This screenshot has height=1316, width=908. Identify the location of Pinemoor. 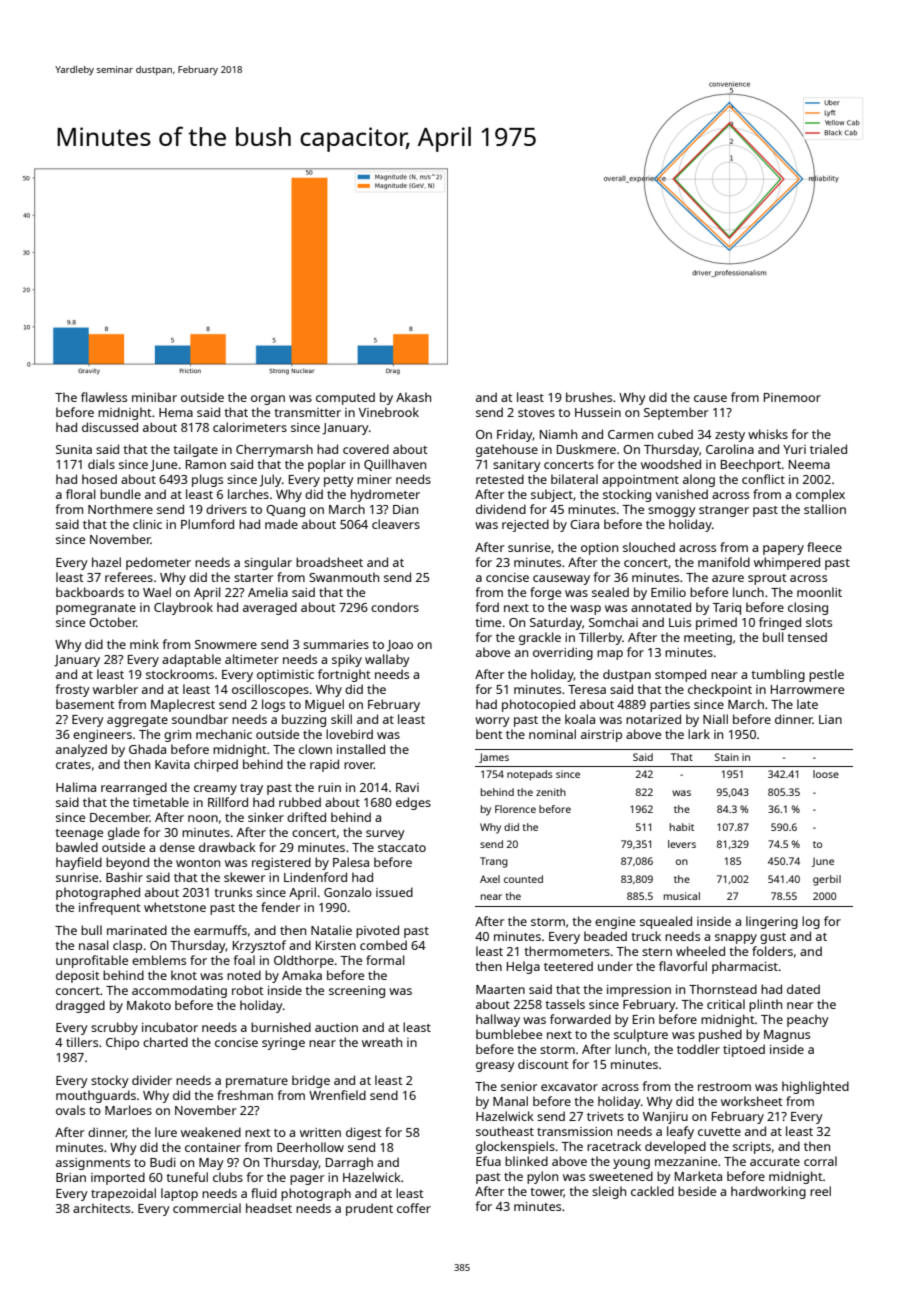
(792, 397).
